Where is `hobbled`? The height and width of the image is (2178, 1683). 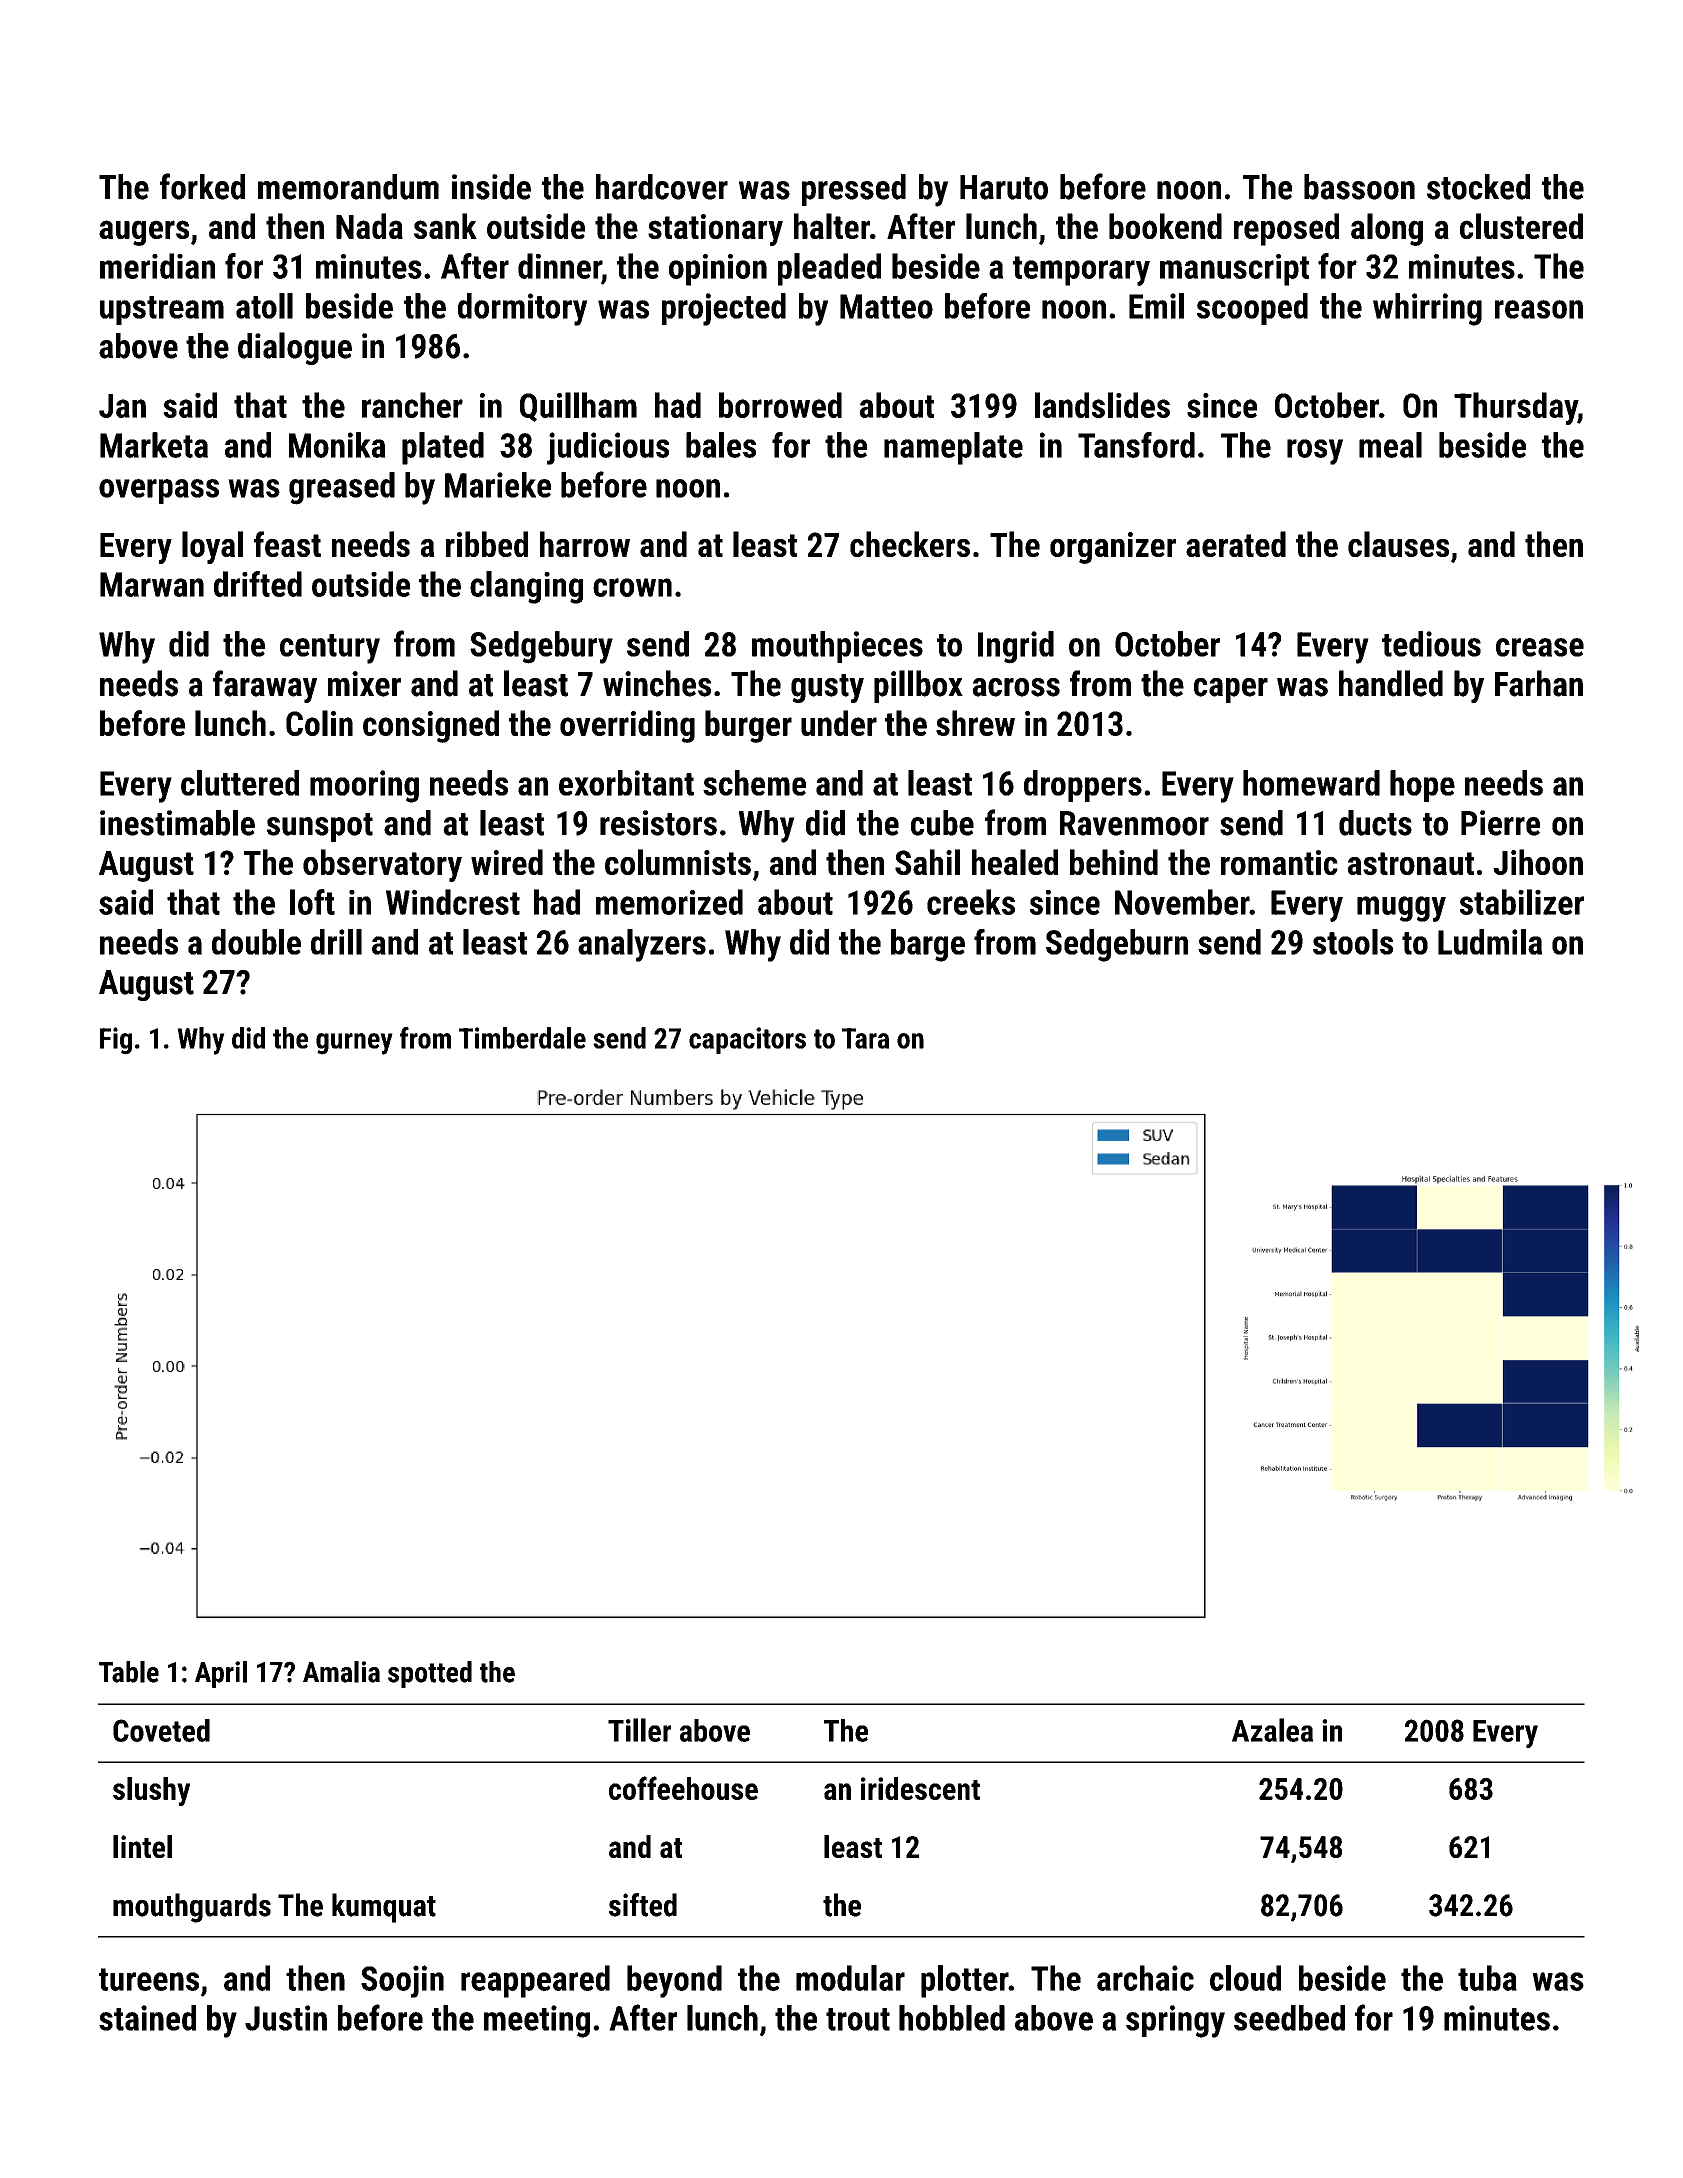
hobbled is located at coordinates (952, 2018).
